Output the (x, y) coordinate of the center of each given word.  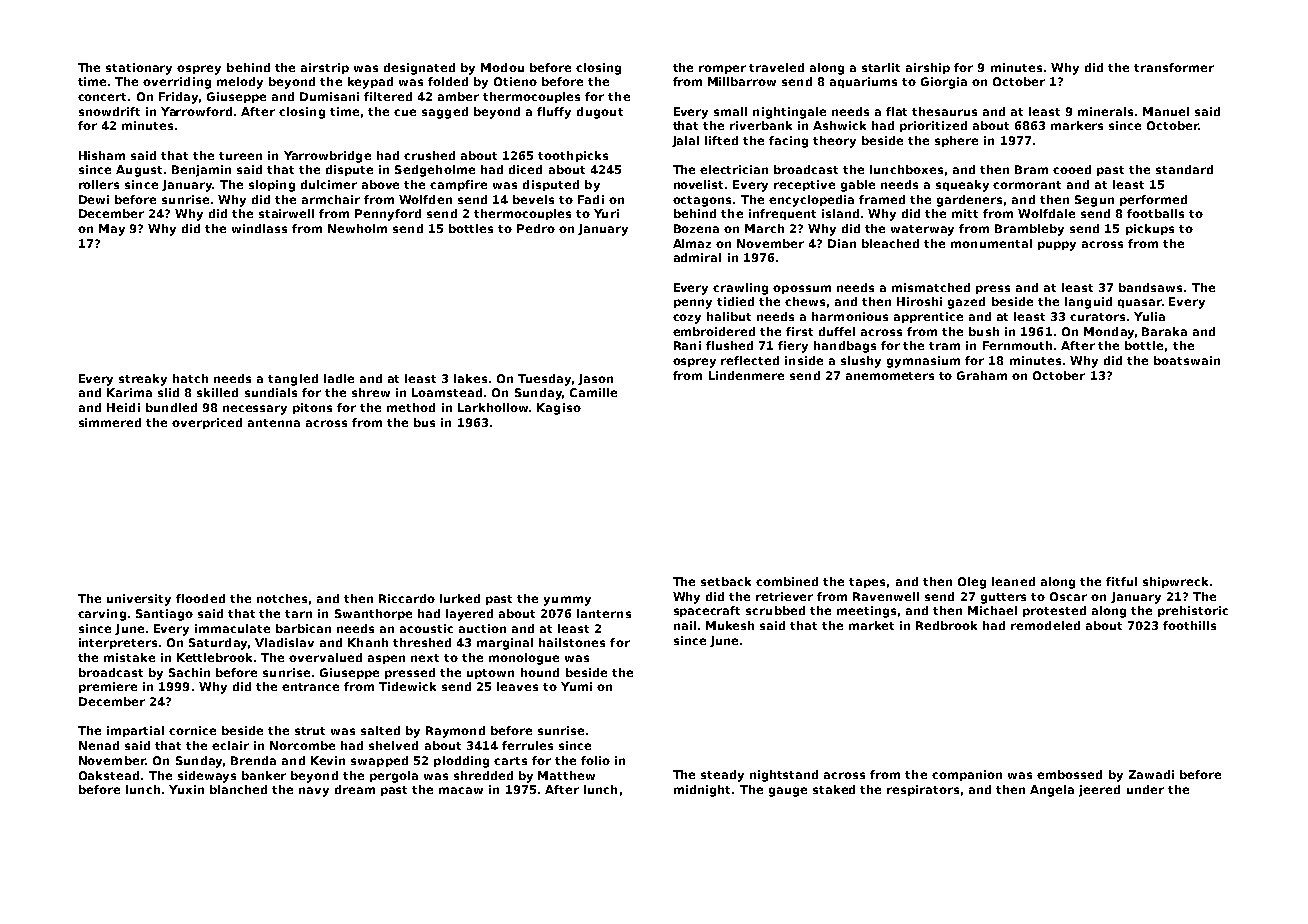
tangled (293, 380)
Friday (178, 98)
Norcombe (302, 745)
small (730, 111)
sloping (272, 186)
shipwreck (1175, 582)
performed (1153, 200)
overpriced (207, 423)
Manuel (1166, 111)
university (139, 600)
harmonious (850, 316)
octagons (702, 201)
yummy (567, 601)
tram (944, 346)
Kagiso (559, 409)
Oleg (972, 583)
